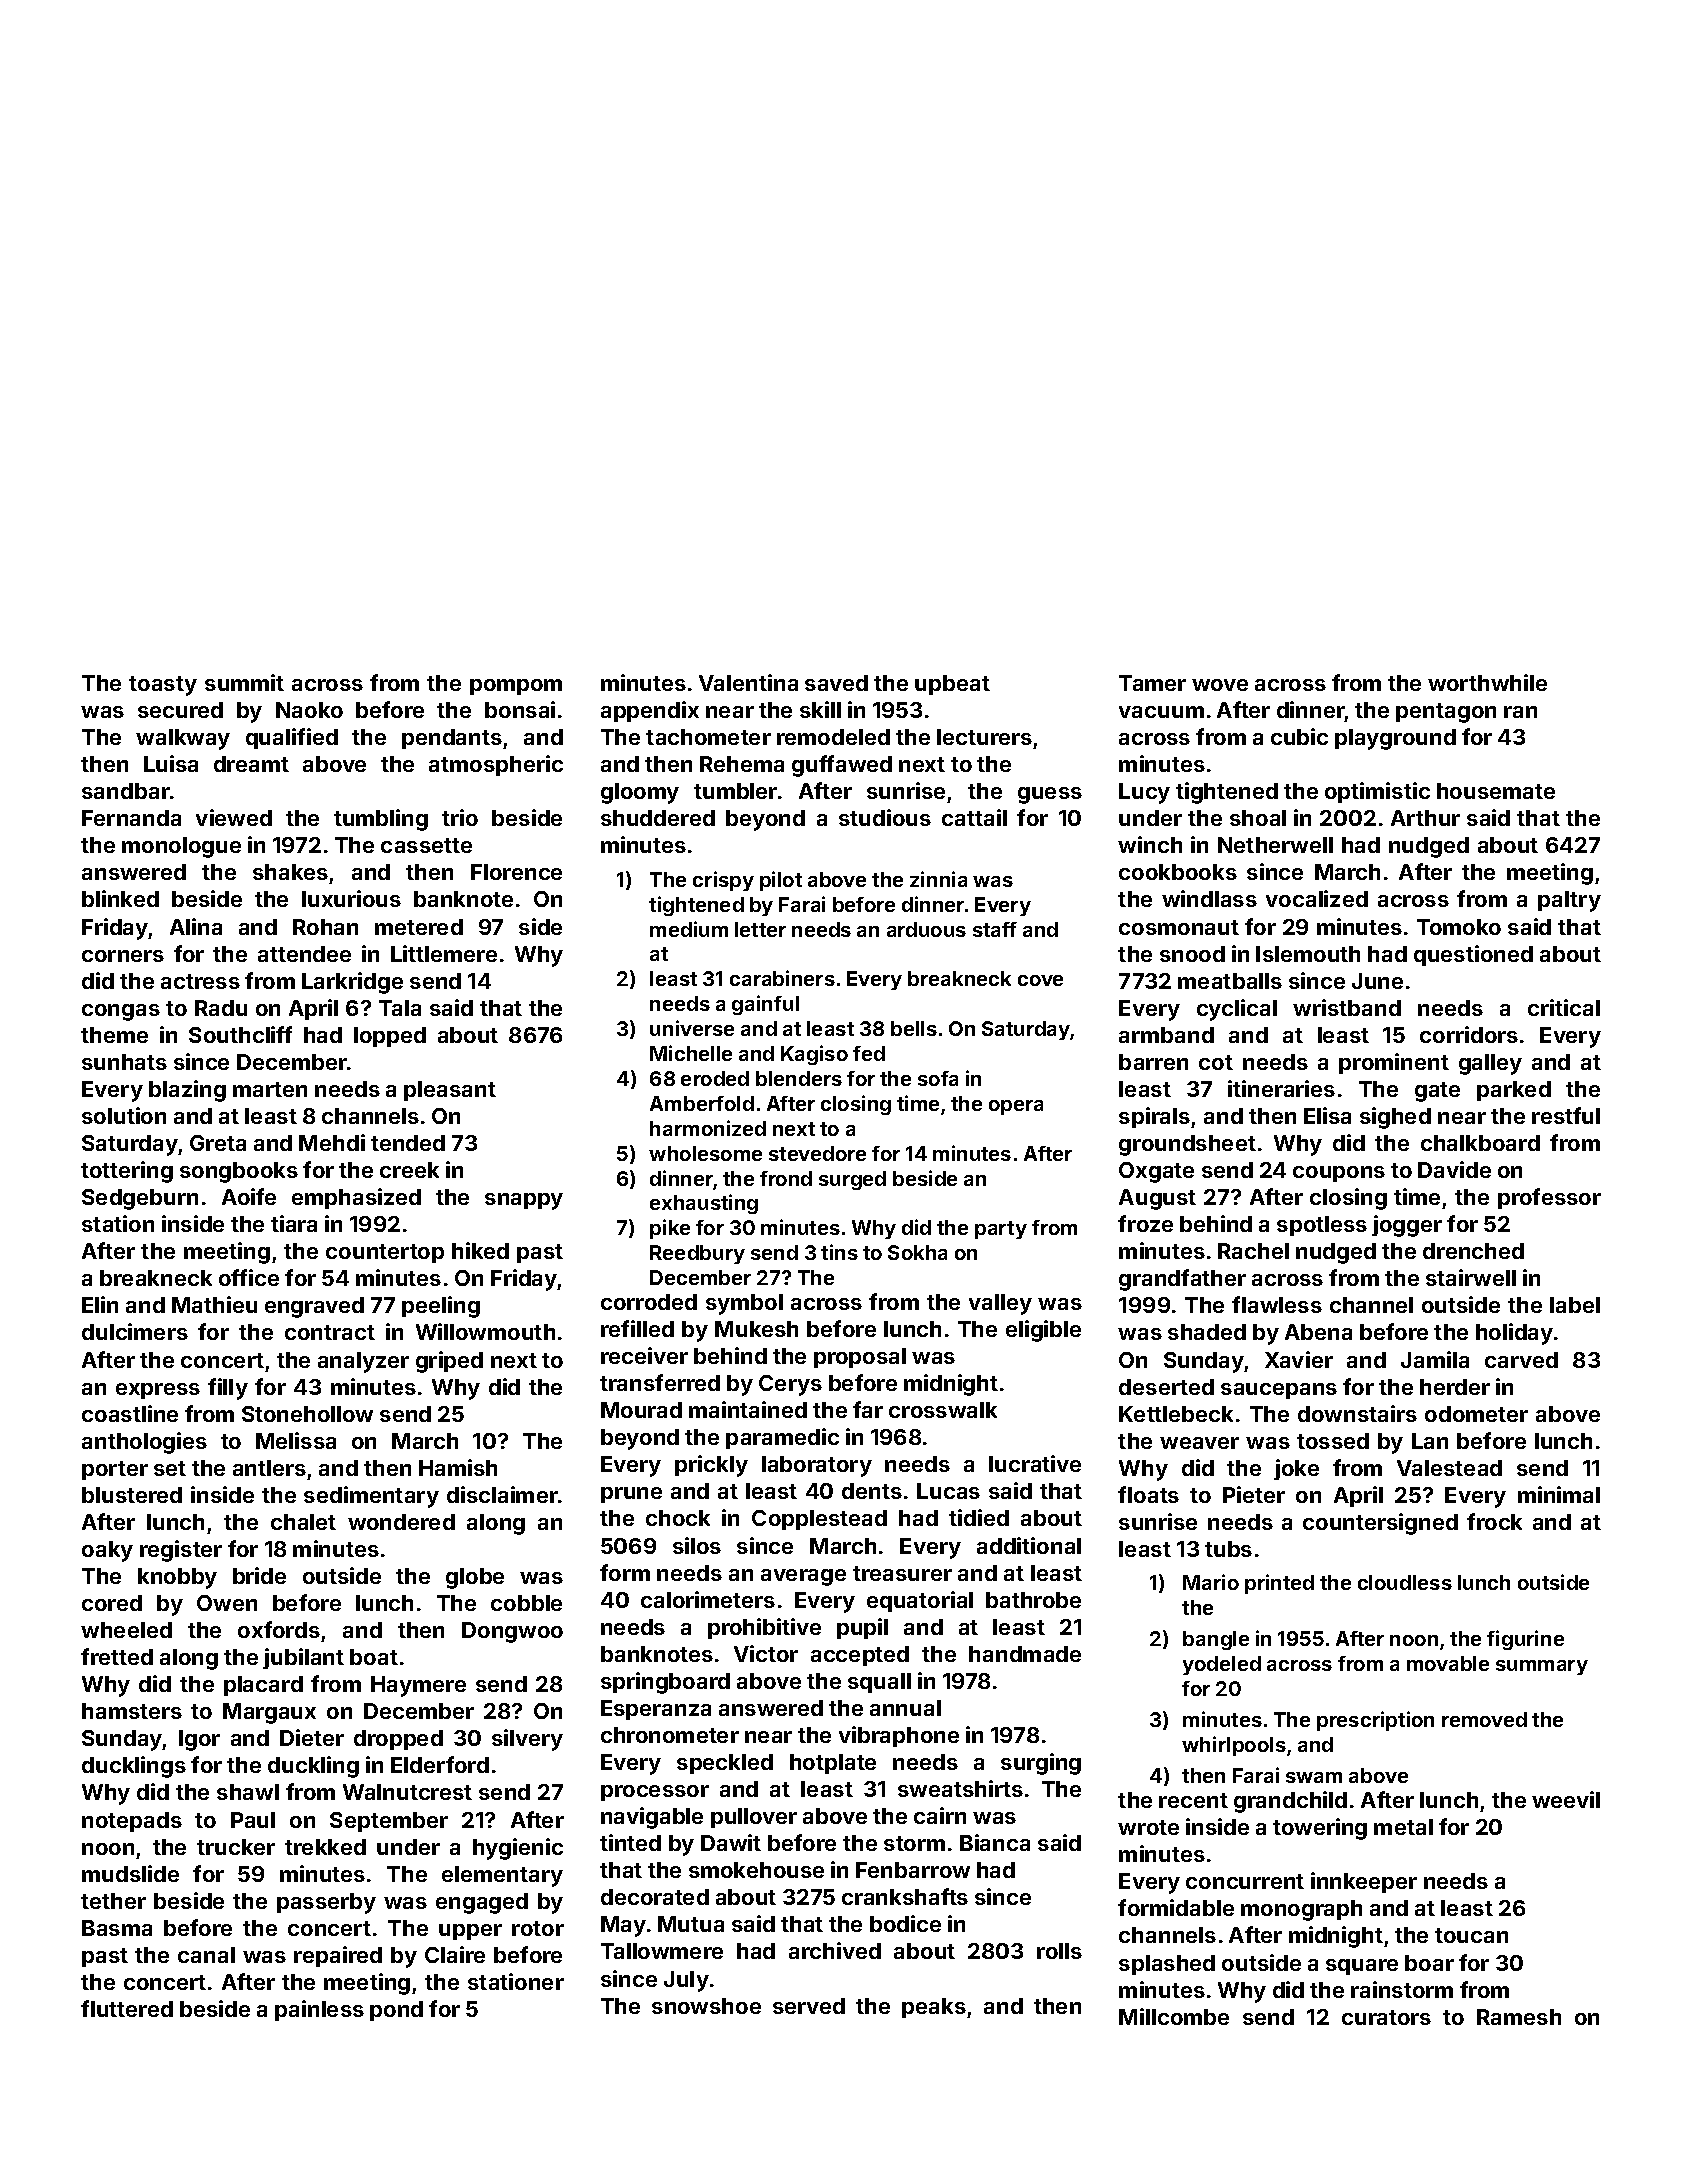 This screenshot has height=2178, width=1683. Describe the element at coordinates (1395, 739) in the screenshot. I see `playground` at that location.
